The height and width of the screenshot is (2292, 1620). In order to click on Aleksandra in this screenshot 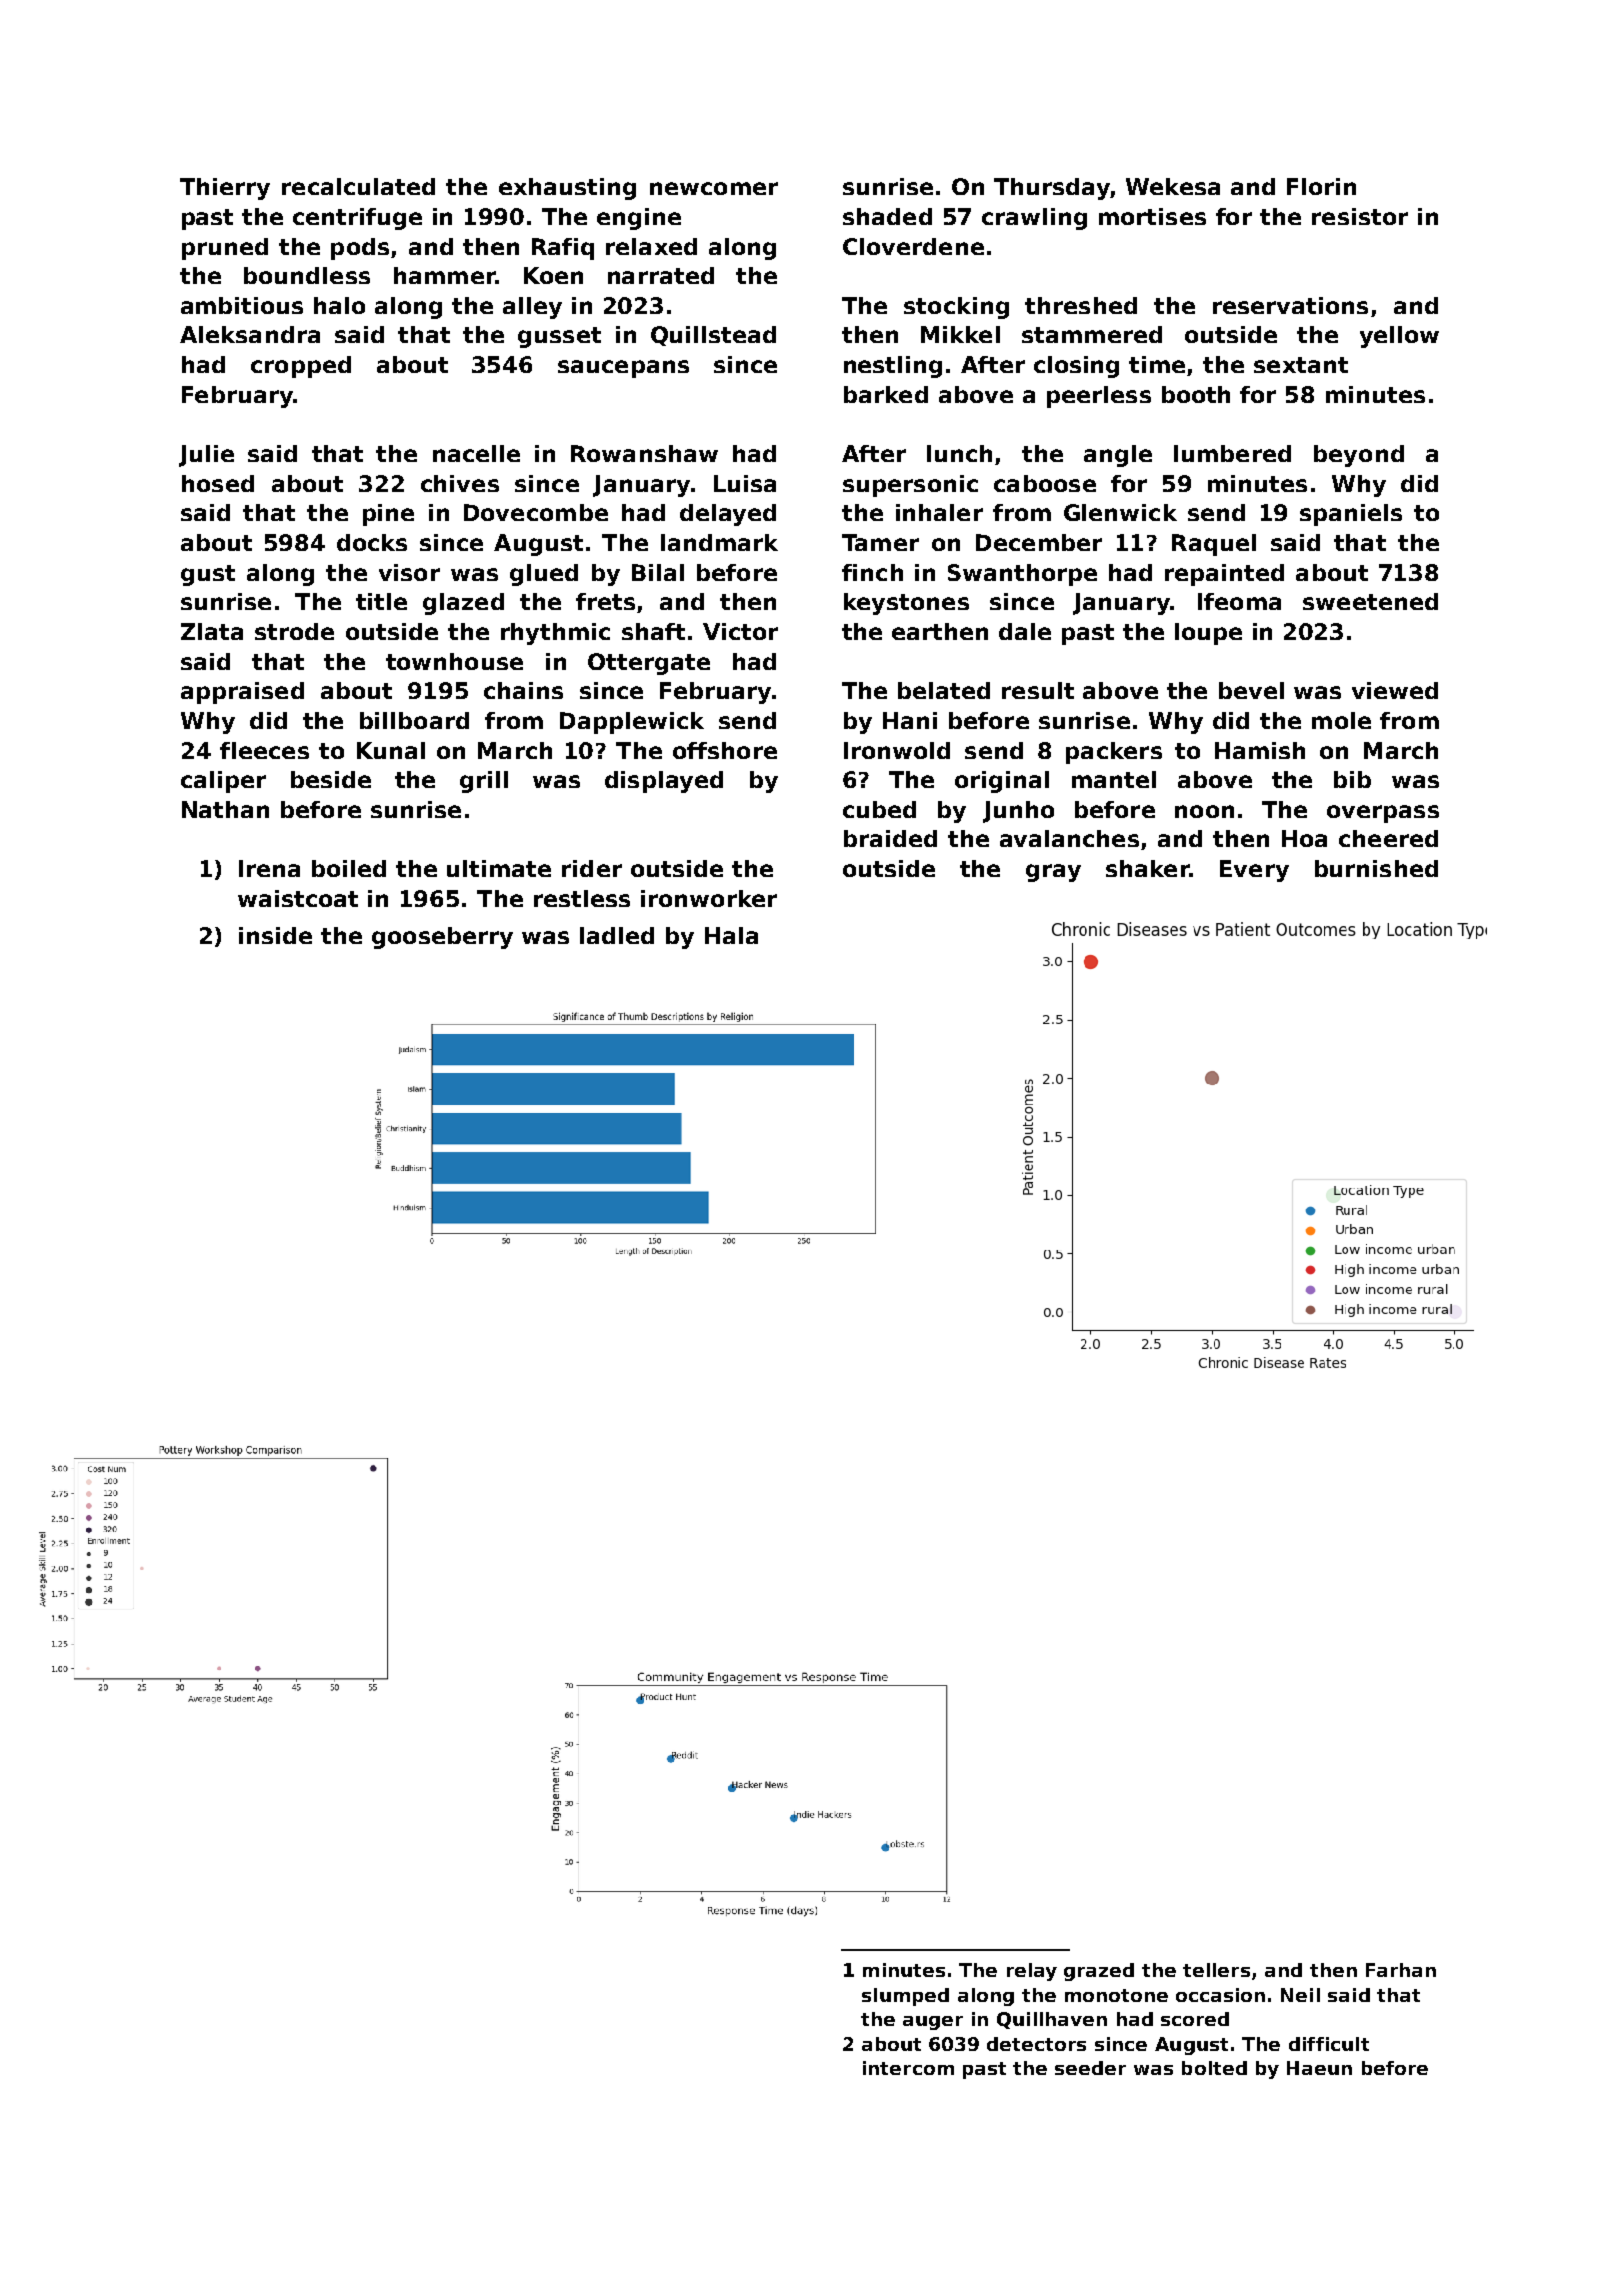, I will do `click(250, 334)`.
